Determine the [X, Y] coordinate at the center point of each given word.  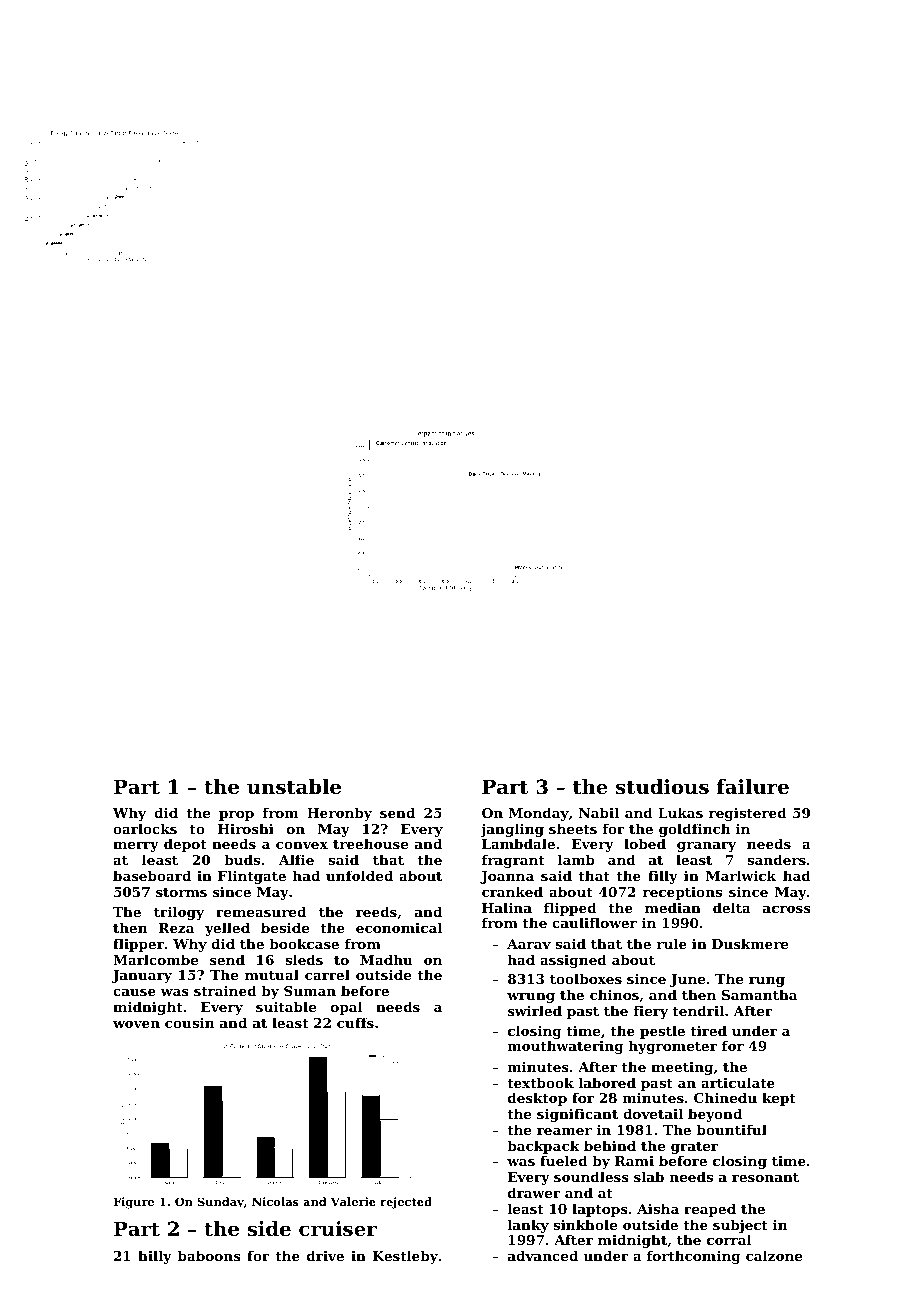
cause [134, 992]
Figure [133, 1203]
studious [662, 787]
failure [753, 787]
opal [346, 1008]
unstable [294, 787]
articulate [738, 1082]
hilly [155, 1257]
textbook [540, 1082]
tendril [698, 1010]
